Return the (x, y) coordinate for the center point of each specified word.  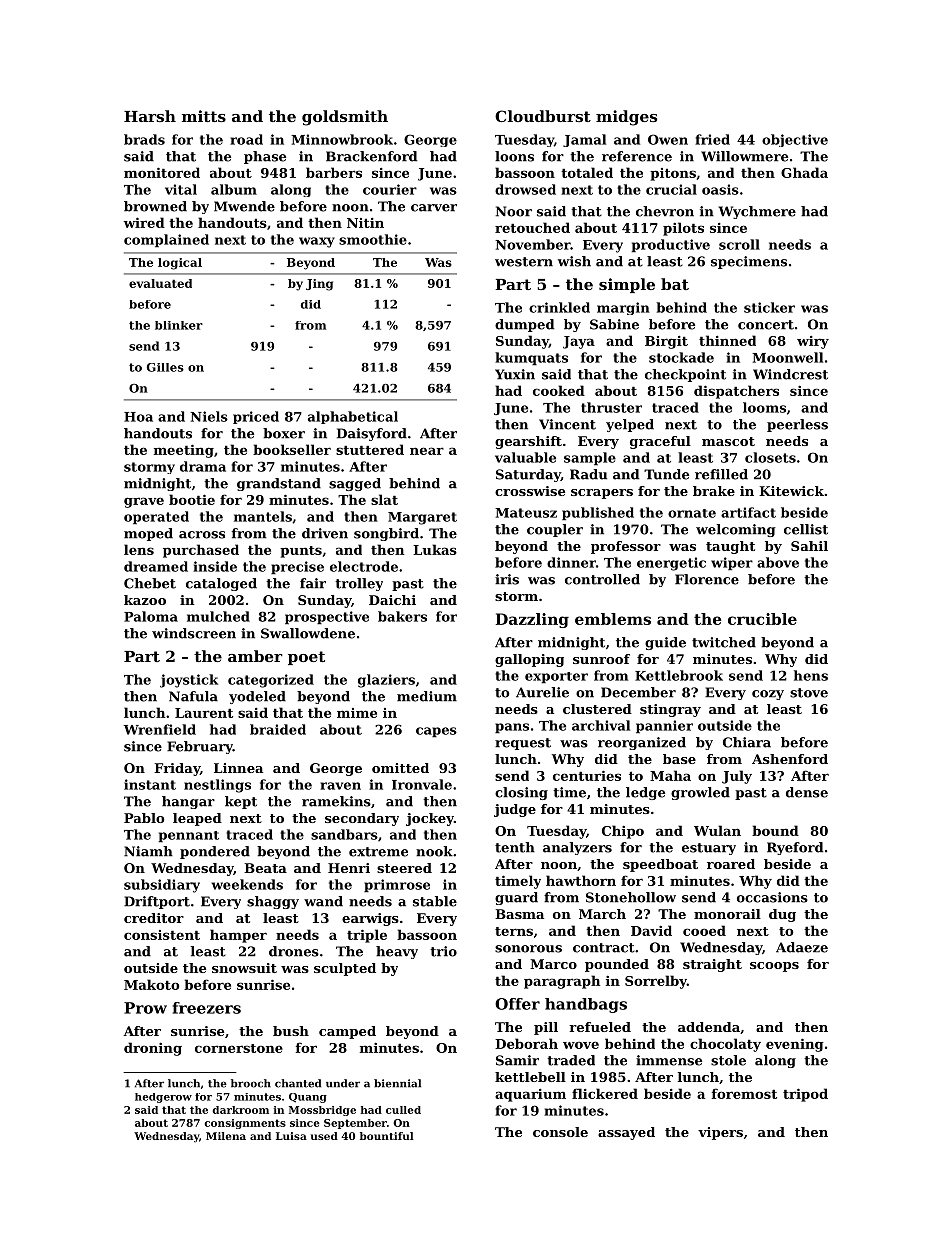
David (651, 930)
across (202, 535)
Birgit (666, 342)
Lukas (435, 549)
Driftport (157, 902)
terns (514, 931)
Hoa (138, 417)
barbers (334, 172)
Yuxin (515, 374)
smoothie (373, 239)
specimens (749, 262)
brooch (251, 1083)
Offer (517, 1004)
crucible (762, 619)
